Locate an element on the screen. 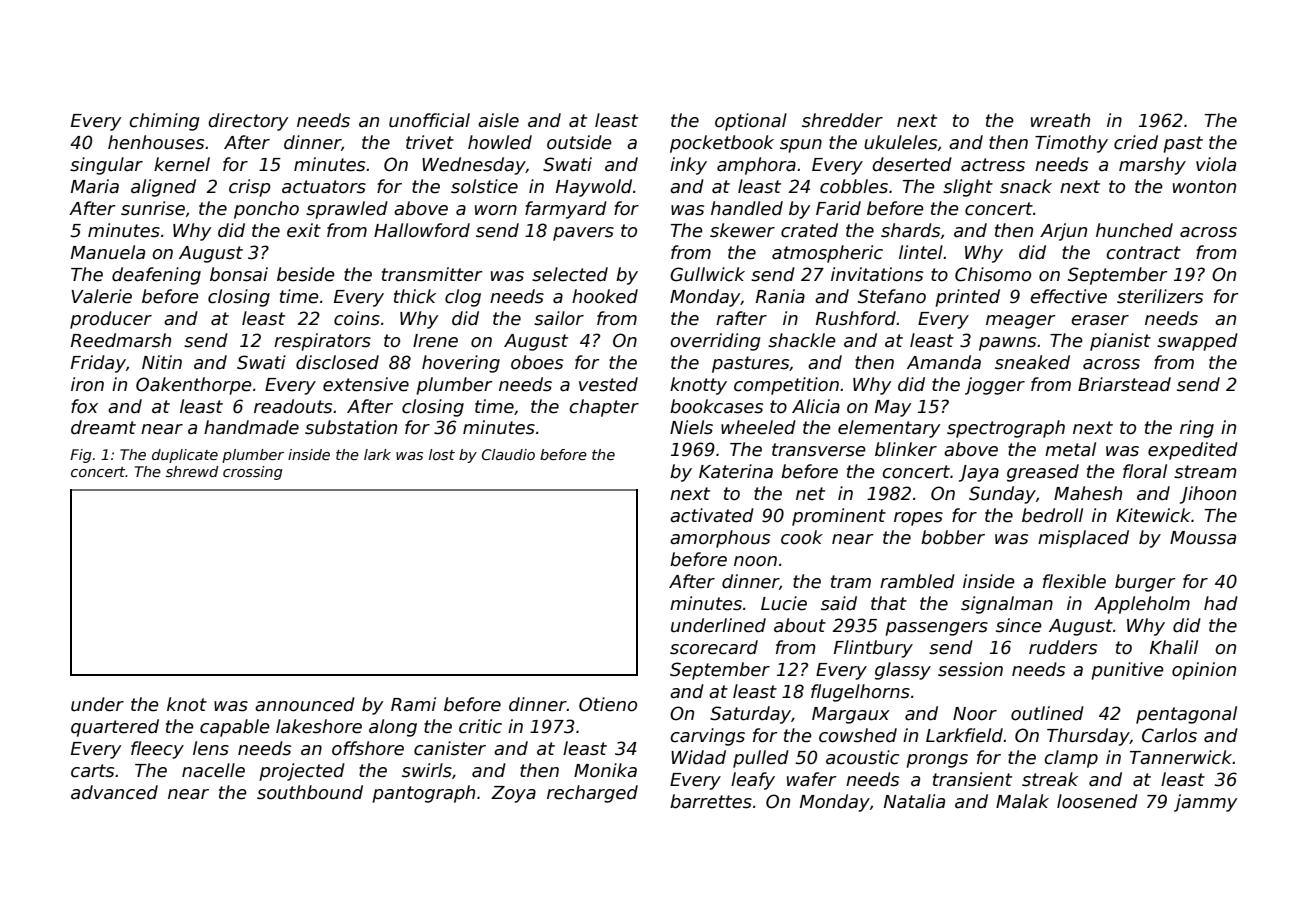 The image size is (1308, 924). activated is located at coordinates (712, 515).
